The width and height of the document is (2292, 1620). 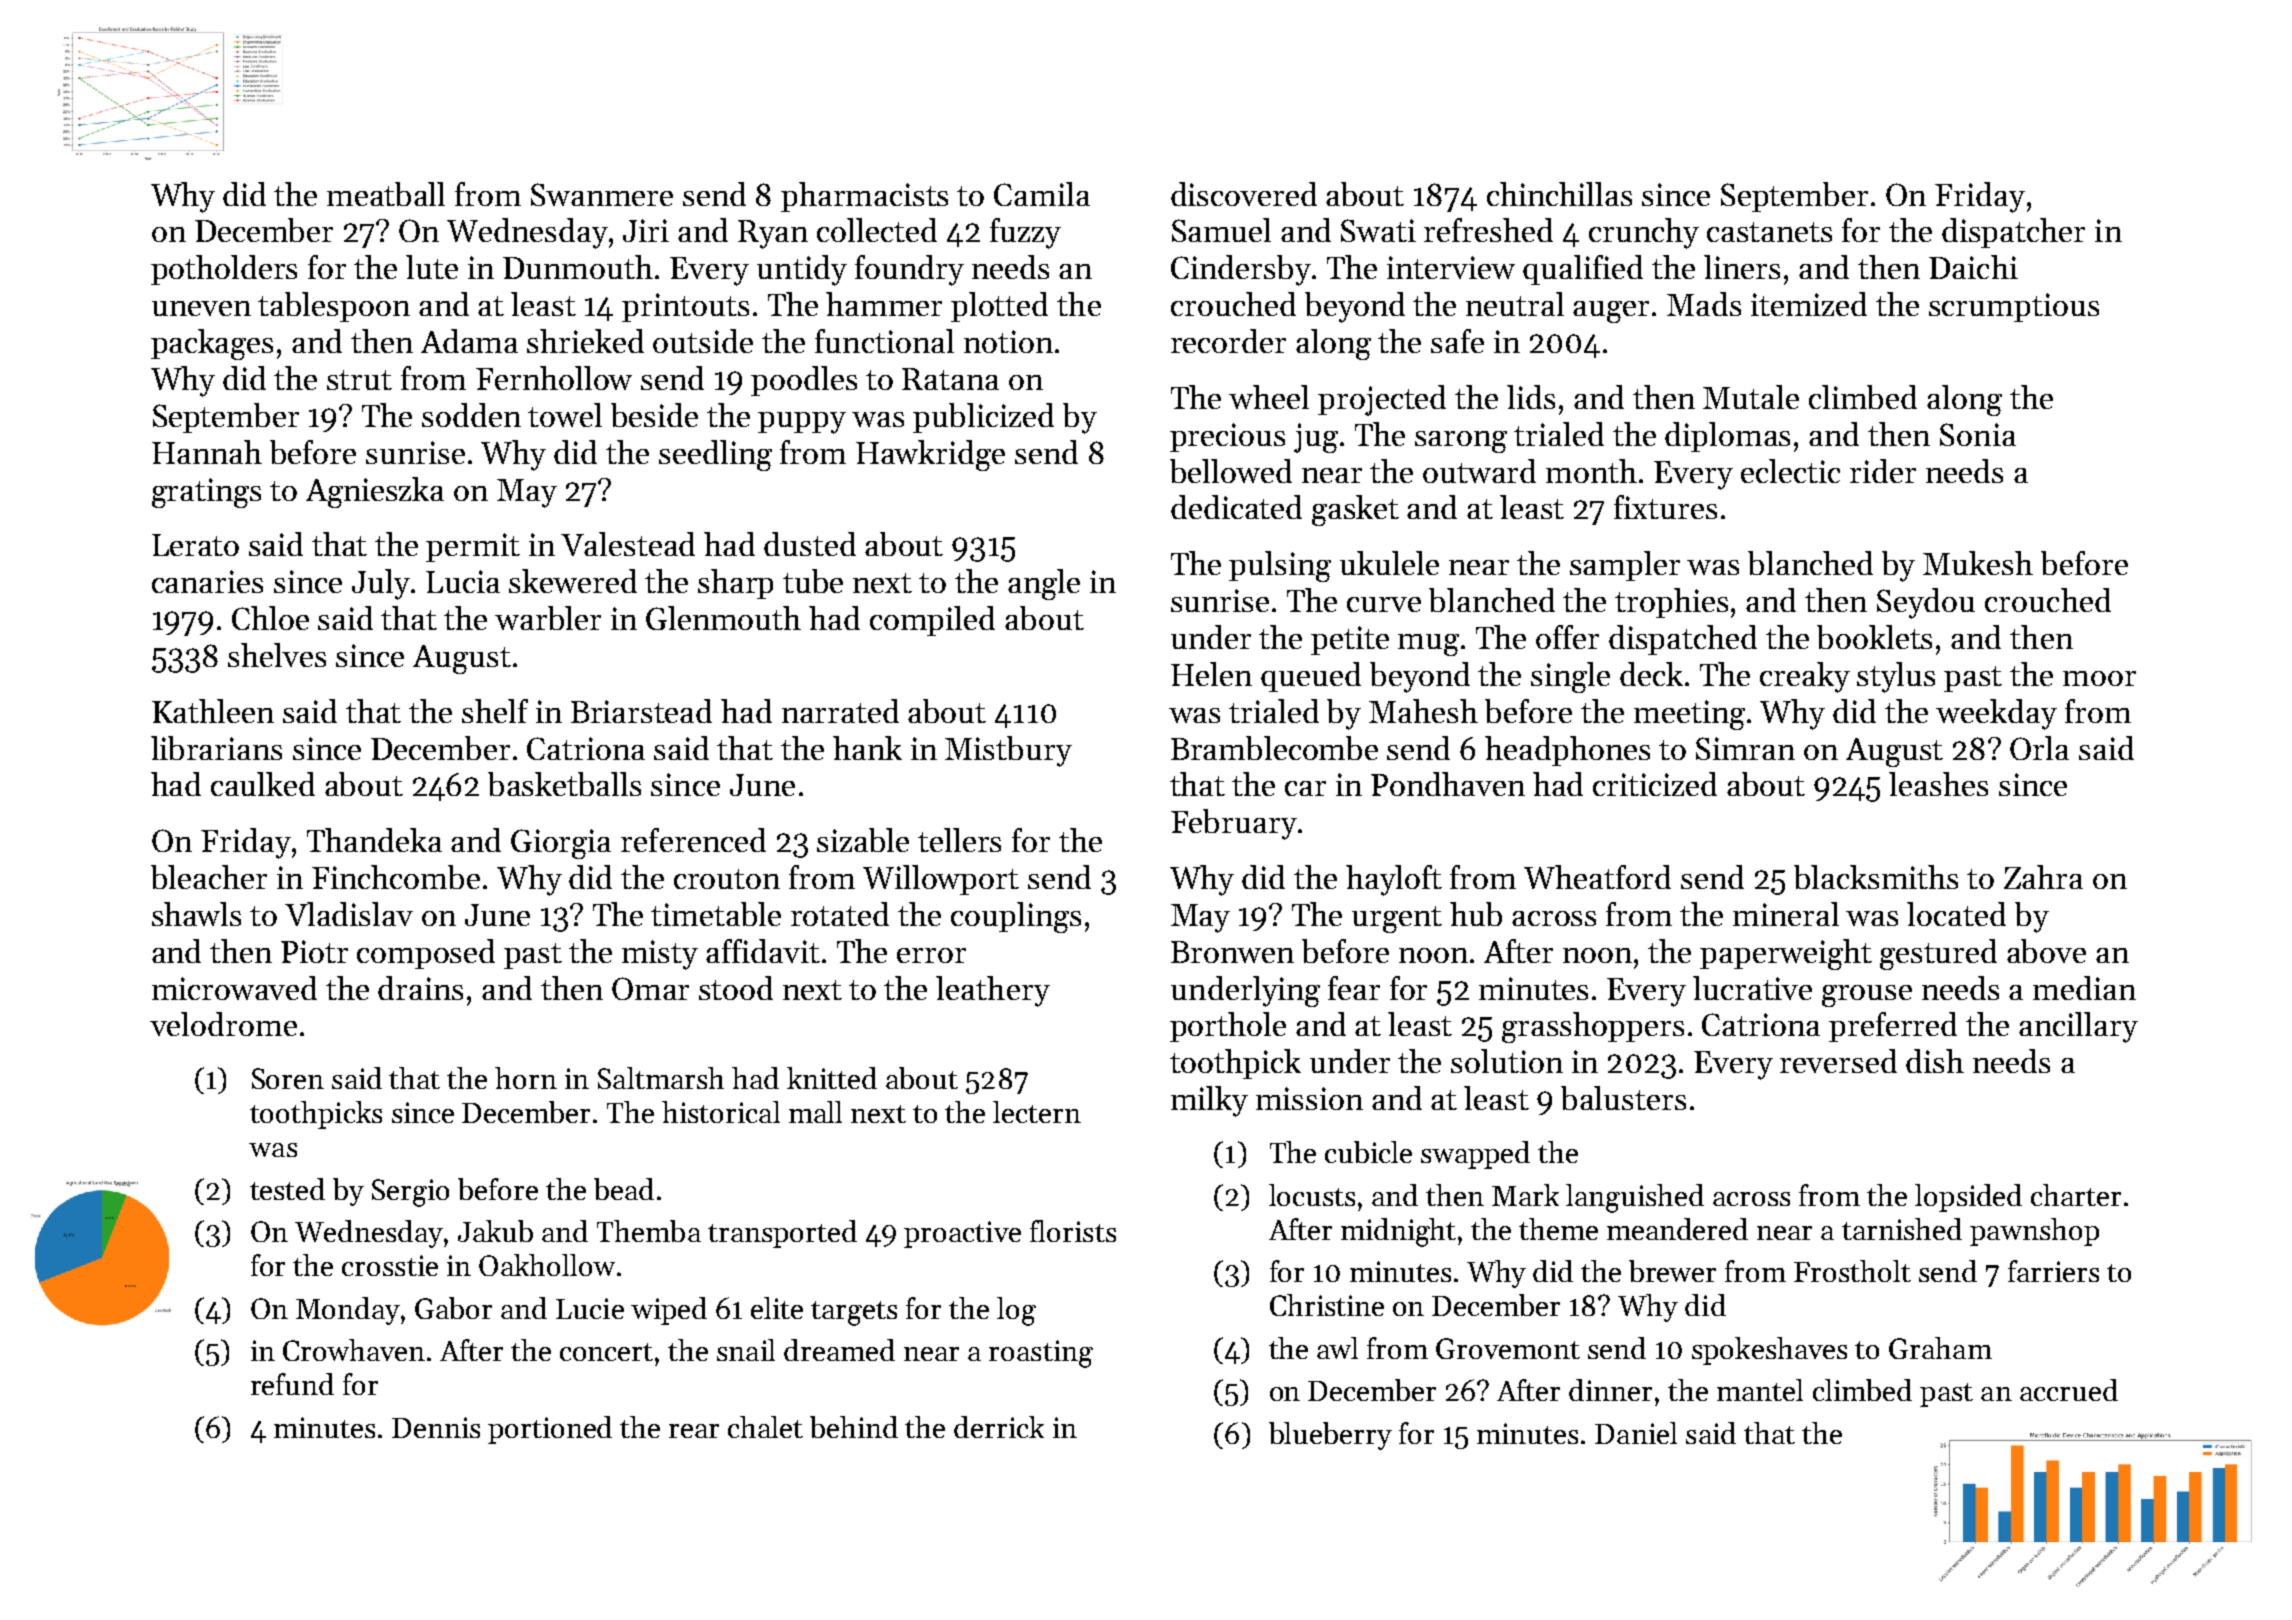 What do you see at coordinates (1655, 784) in the document?
I see `criticized` at bounding box center [1655, 784].
